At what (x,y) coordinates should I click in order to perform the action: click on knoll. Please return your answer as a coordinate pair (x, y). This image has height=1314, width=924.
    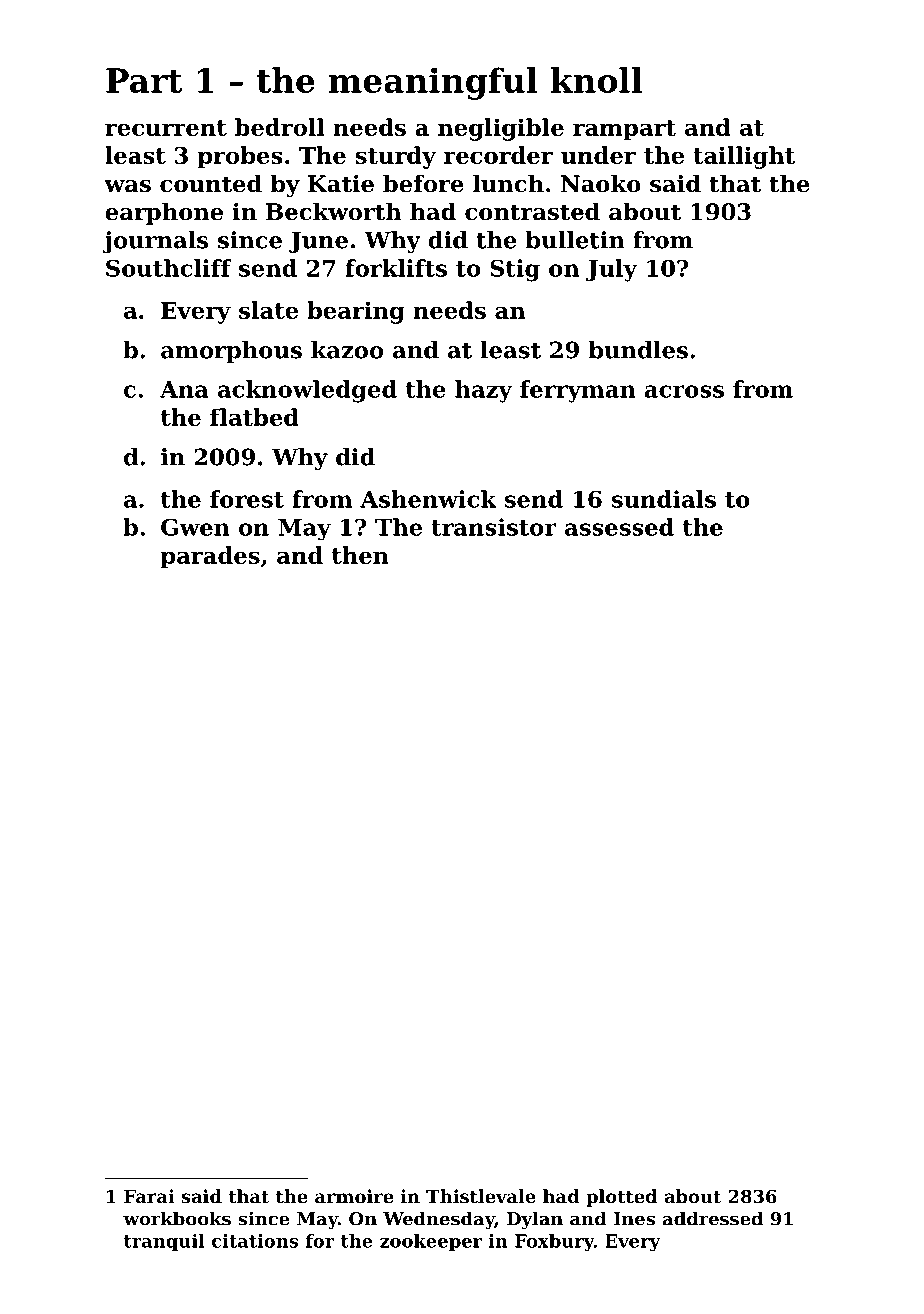
    Looking at the image, I should click on (597, 80).
